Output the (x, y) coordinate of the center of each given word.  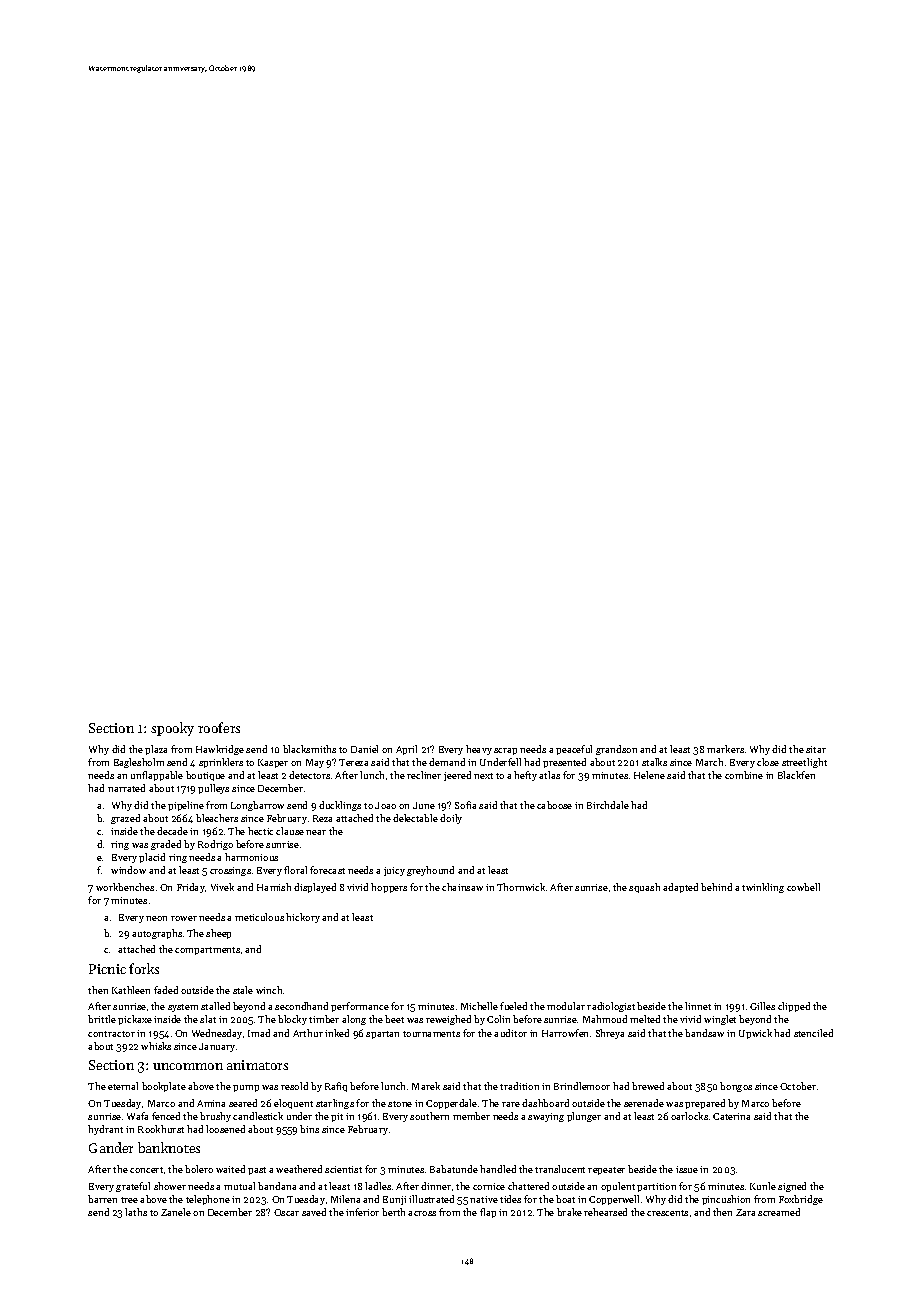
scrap (505, 751)
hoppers (389, 888)
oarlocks (689, 1116)
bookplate (164, 1087)
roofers (219, 727)
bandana (277, 1186)
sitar (816, 749)
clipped (794, 1007)
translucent (560, 1169)
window (128, 870)
